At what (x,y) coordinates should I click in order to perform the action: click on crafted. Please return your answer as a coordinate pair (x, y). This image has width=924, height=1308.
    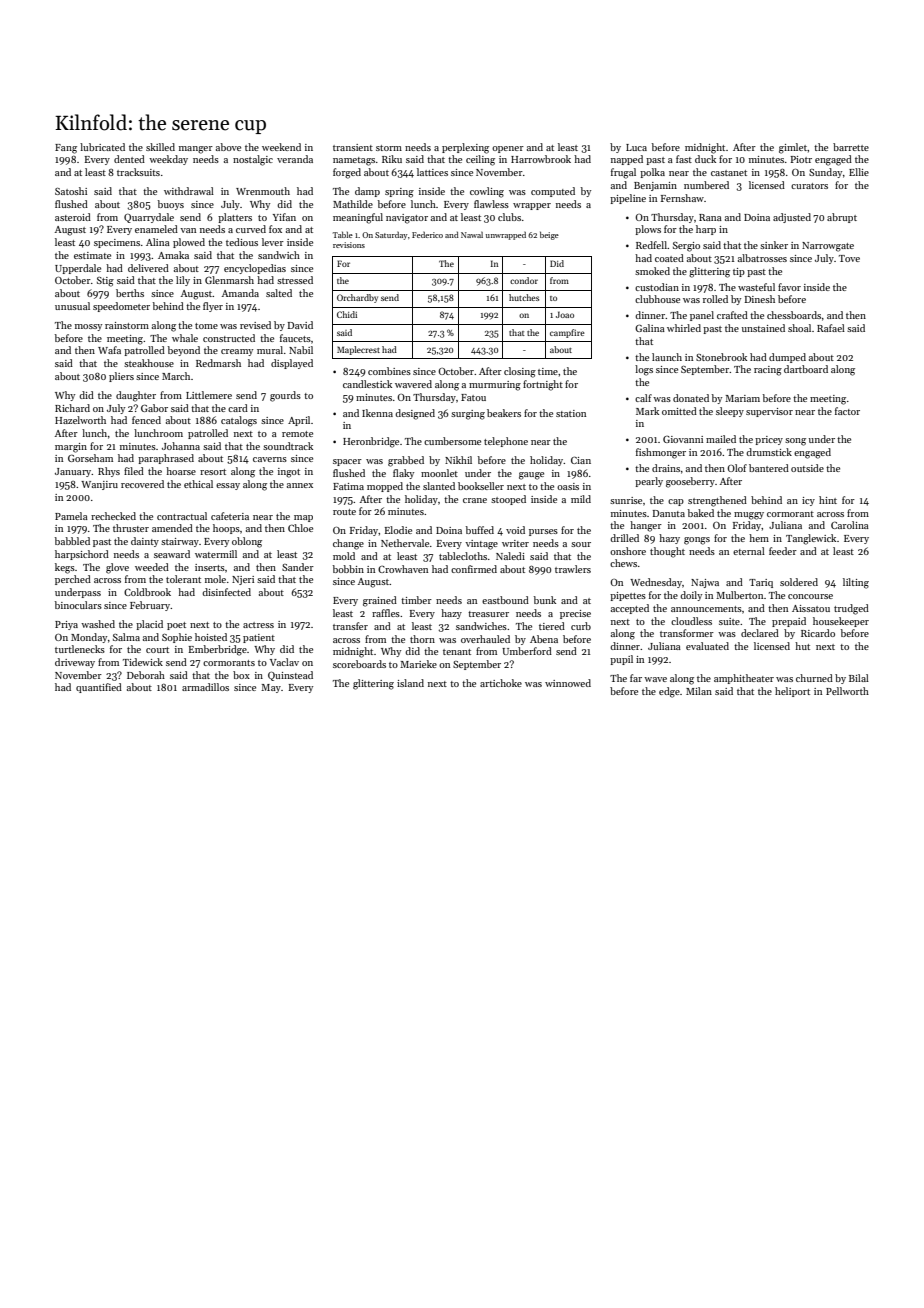
    Looking at the image, I should click on (732, 315).
